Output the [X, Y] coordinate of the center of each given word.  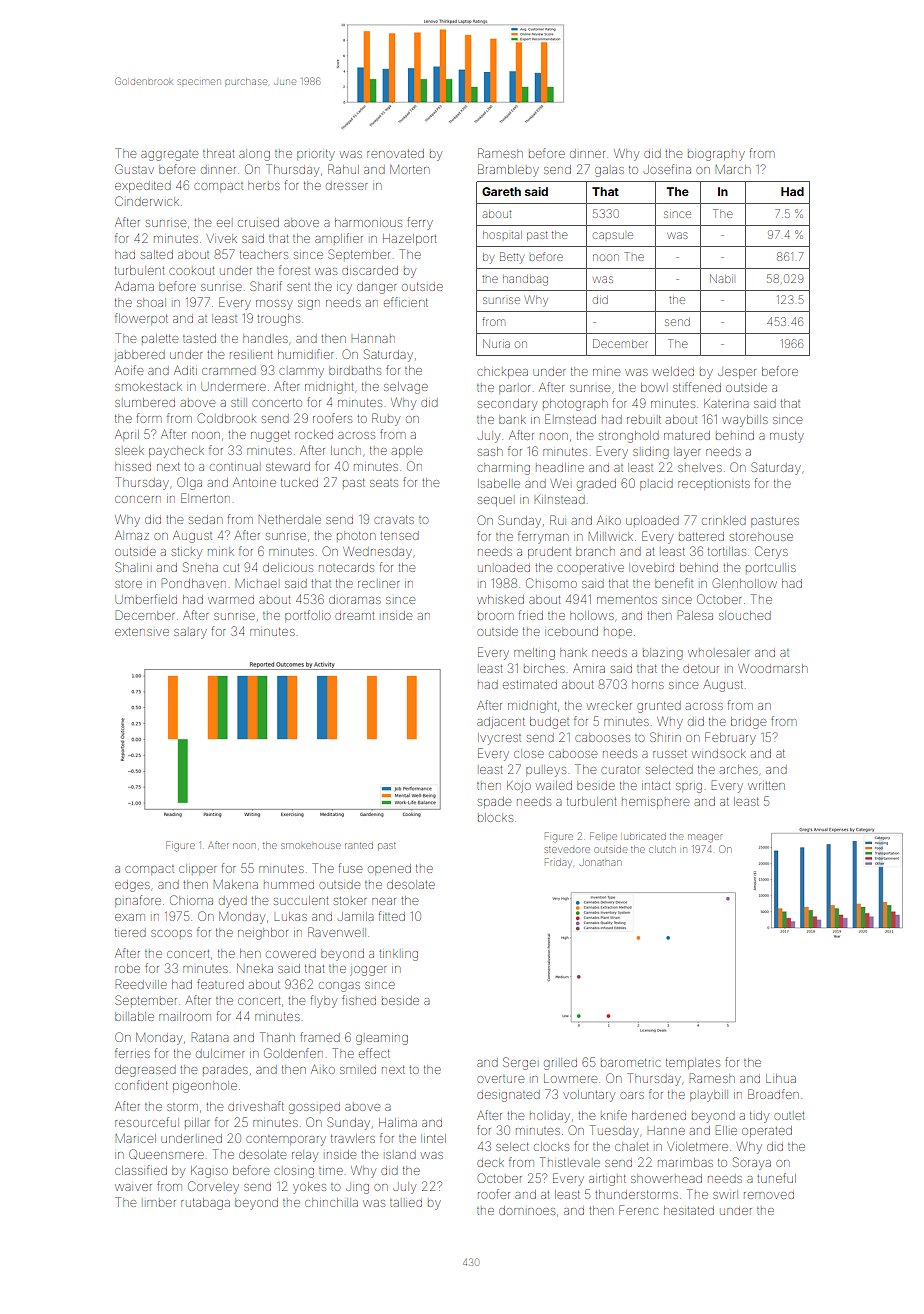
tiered [130, 933]
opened [389, 869]
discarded [370, 270]
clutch [662, 850]
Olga [189, 483]
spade [494, 802]
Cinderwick [147, 201]
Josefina [667, 169]
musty [787, 437]
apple [407, 451]
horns [648, 684]
